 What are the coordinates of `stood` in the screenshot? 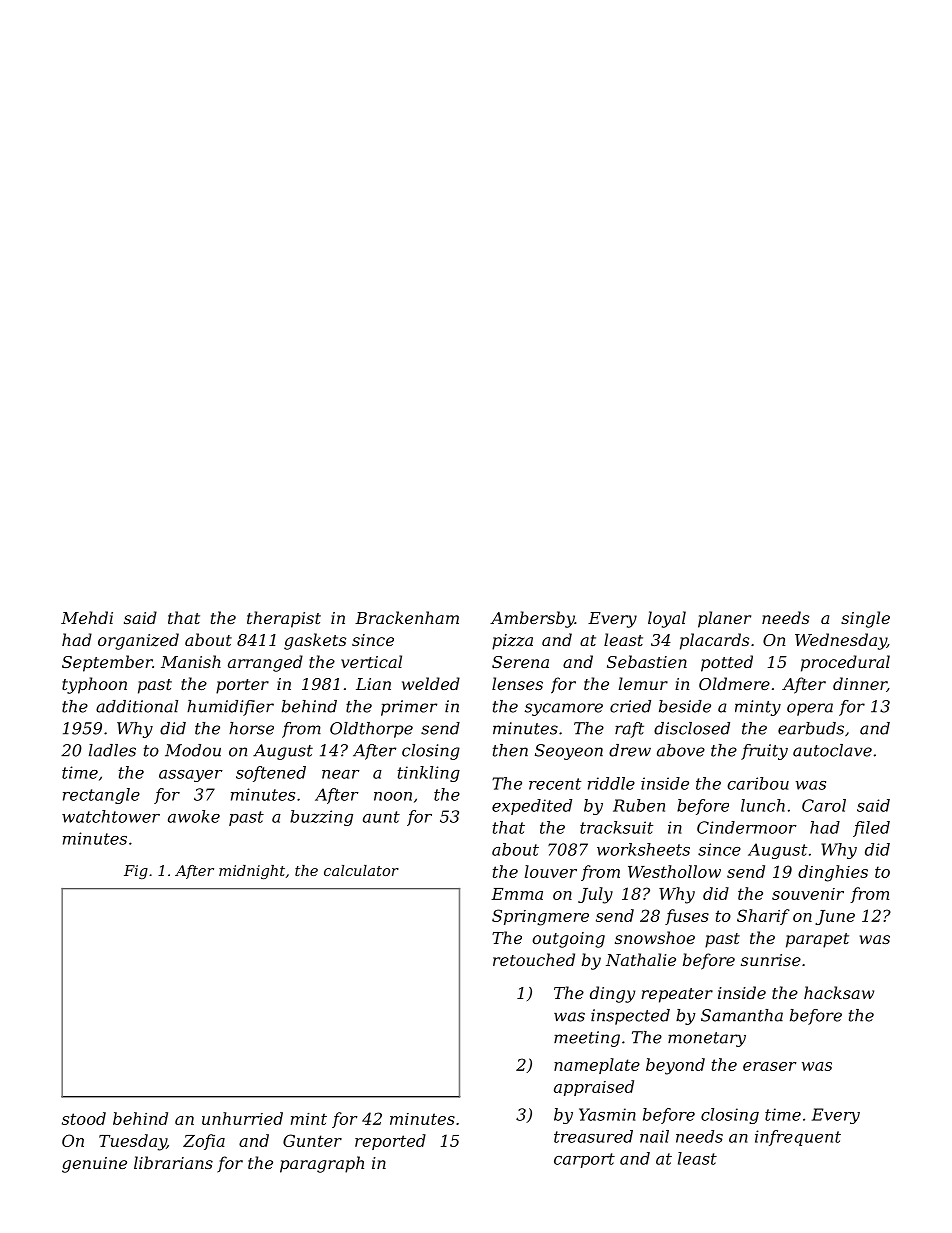 It's located at (84, 1118).
